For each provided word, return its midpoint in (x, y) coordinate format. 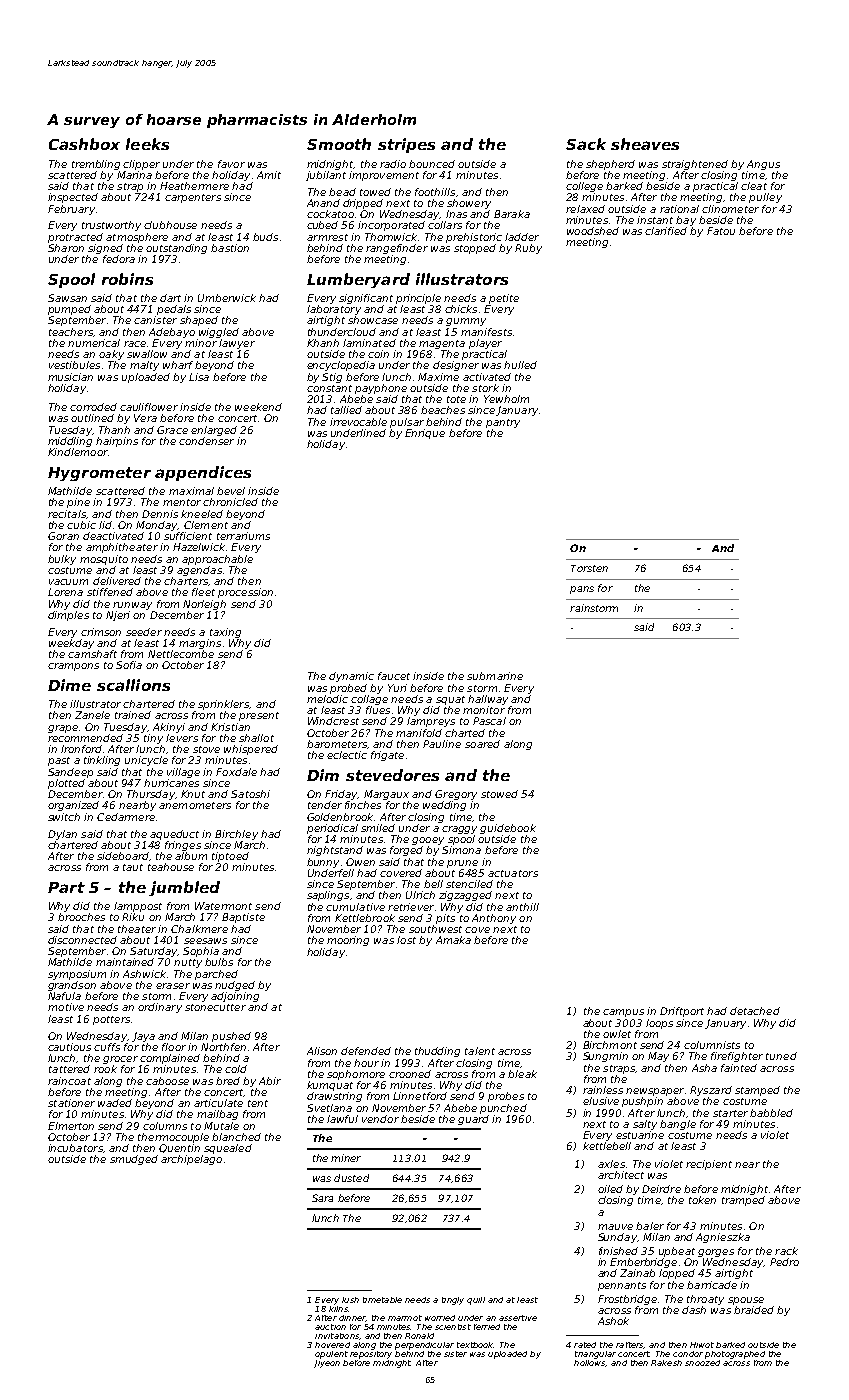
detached (755, 1011)
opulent (331, 1355)
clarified (666, 231)
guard (473, 1120)
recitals (67, 514)
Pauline (442, 744)
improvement (384, 176)
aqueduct (174, 835)
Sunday (617, 1238)
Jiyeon (327, 1364)
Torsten (589, 568)
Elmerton (71, 1126)
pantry (503, 423)
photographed (735, 1355)
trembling (96, 165)
